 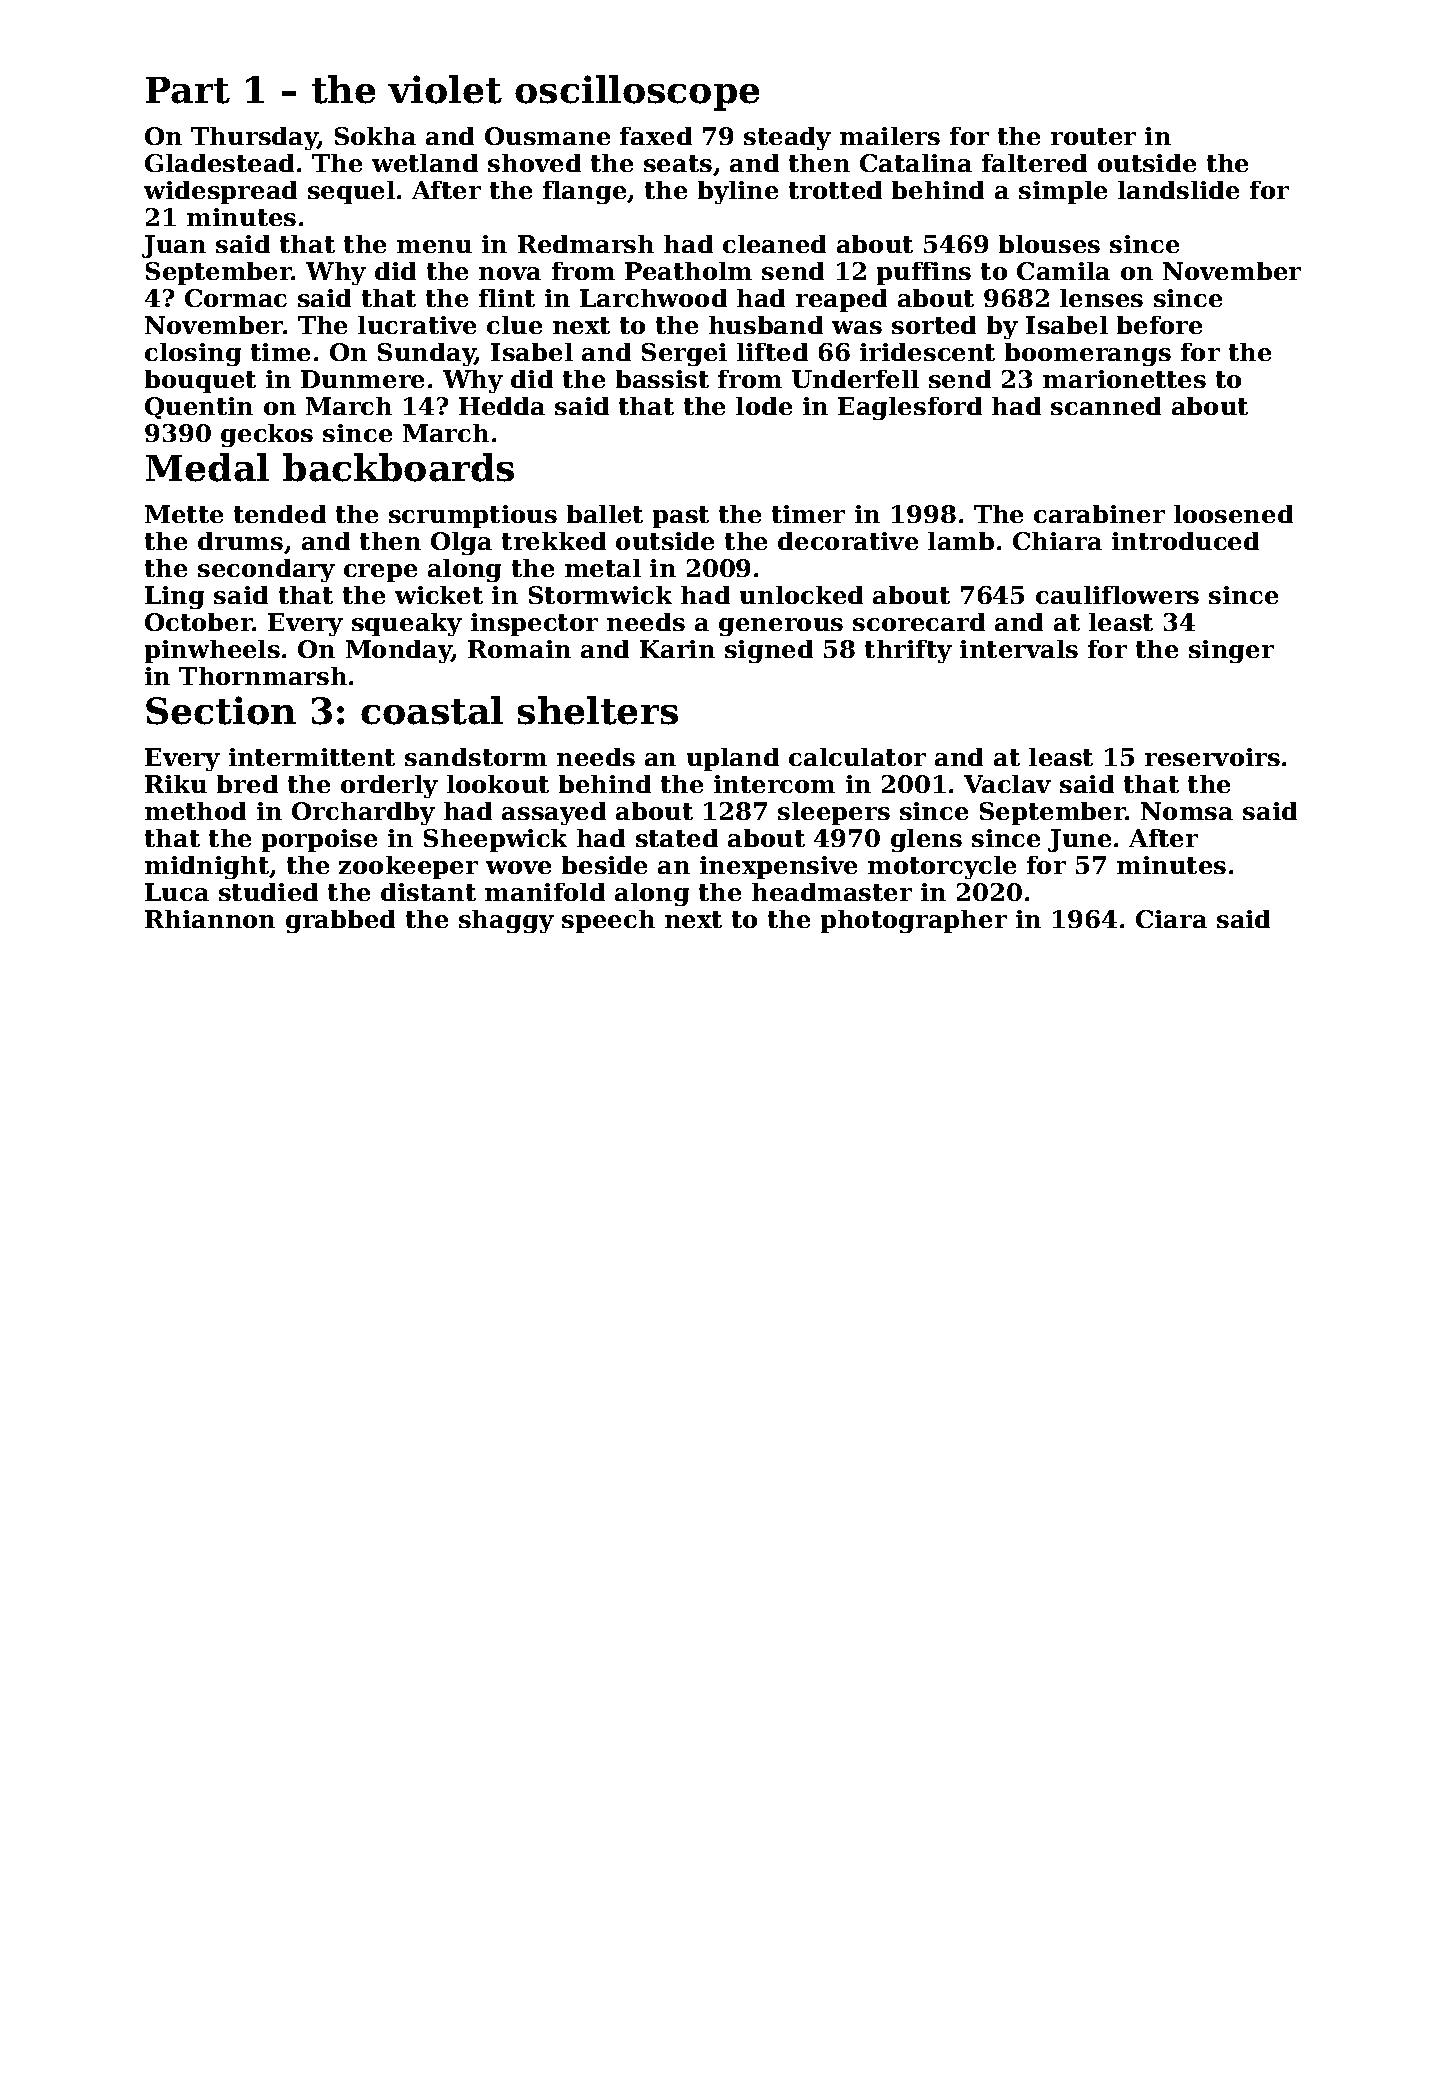 I want to click on Sheepwick, so click(x=495, y=840).
